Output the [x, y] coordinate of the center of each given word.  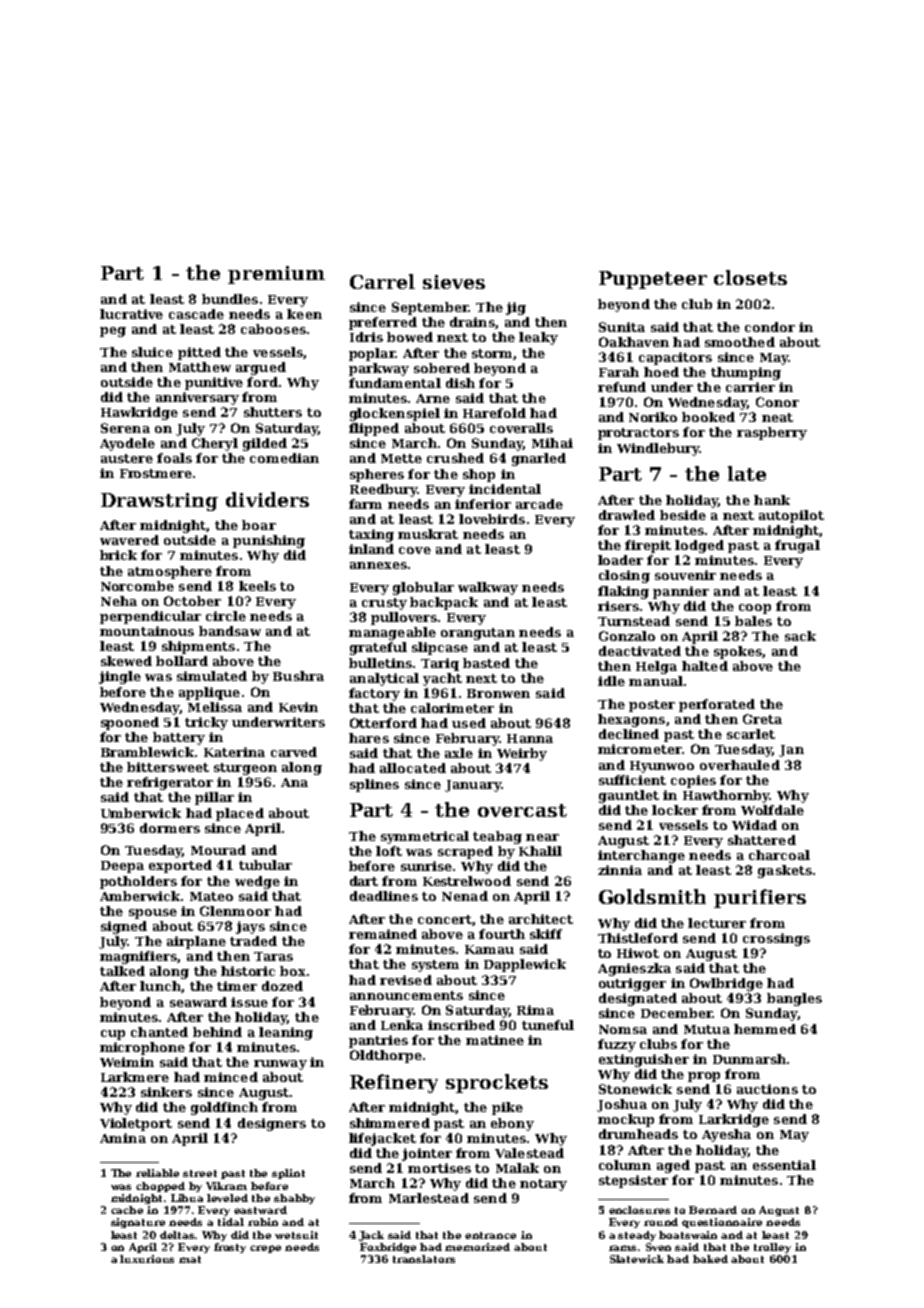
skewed [126, 661]
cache [127, 1210]
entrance [490, 1235]
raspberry [772, 433]
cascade [196, 314]
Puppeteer [653, 280]
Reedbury [383, 490]
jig [516, 308]
